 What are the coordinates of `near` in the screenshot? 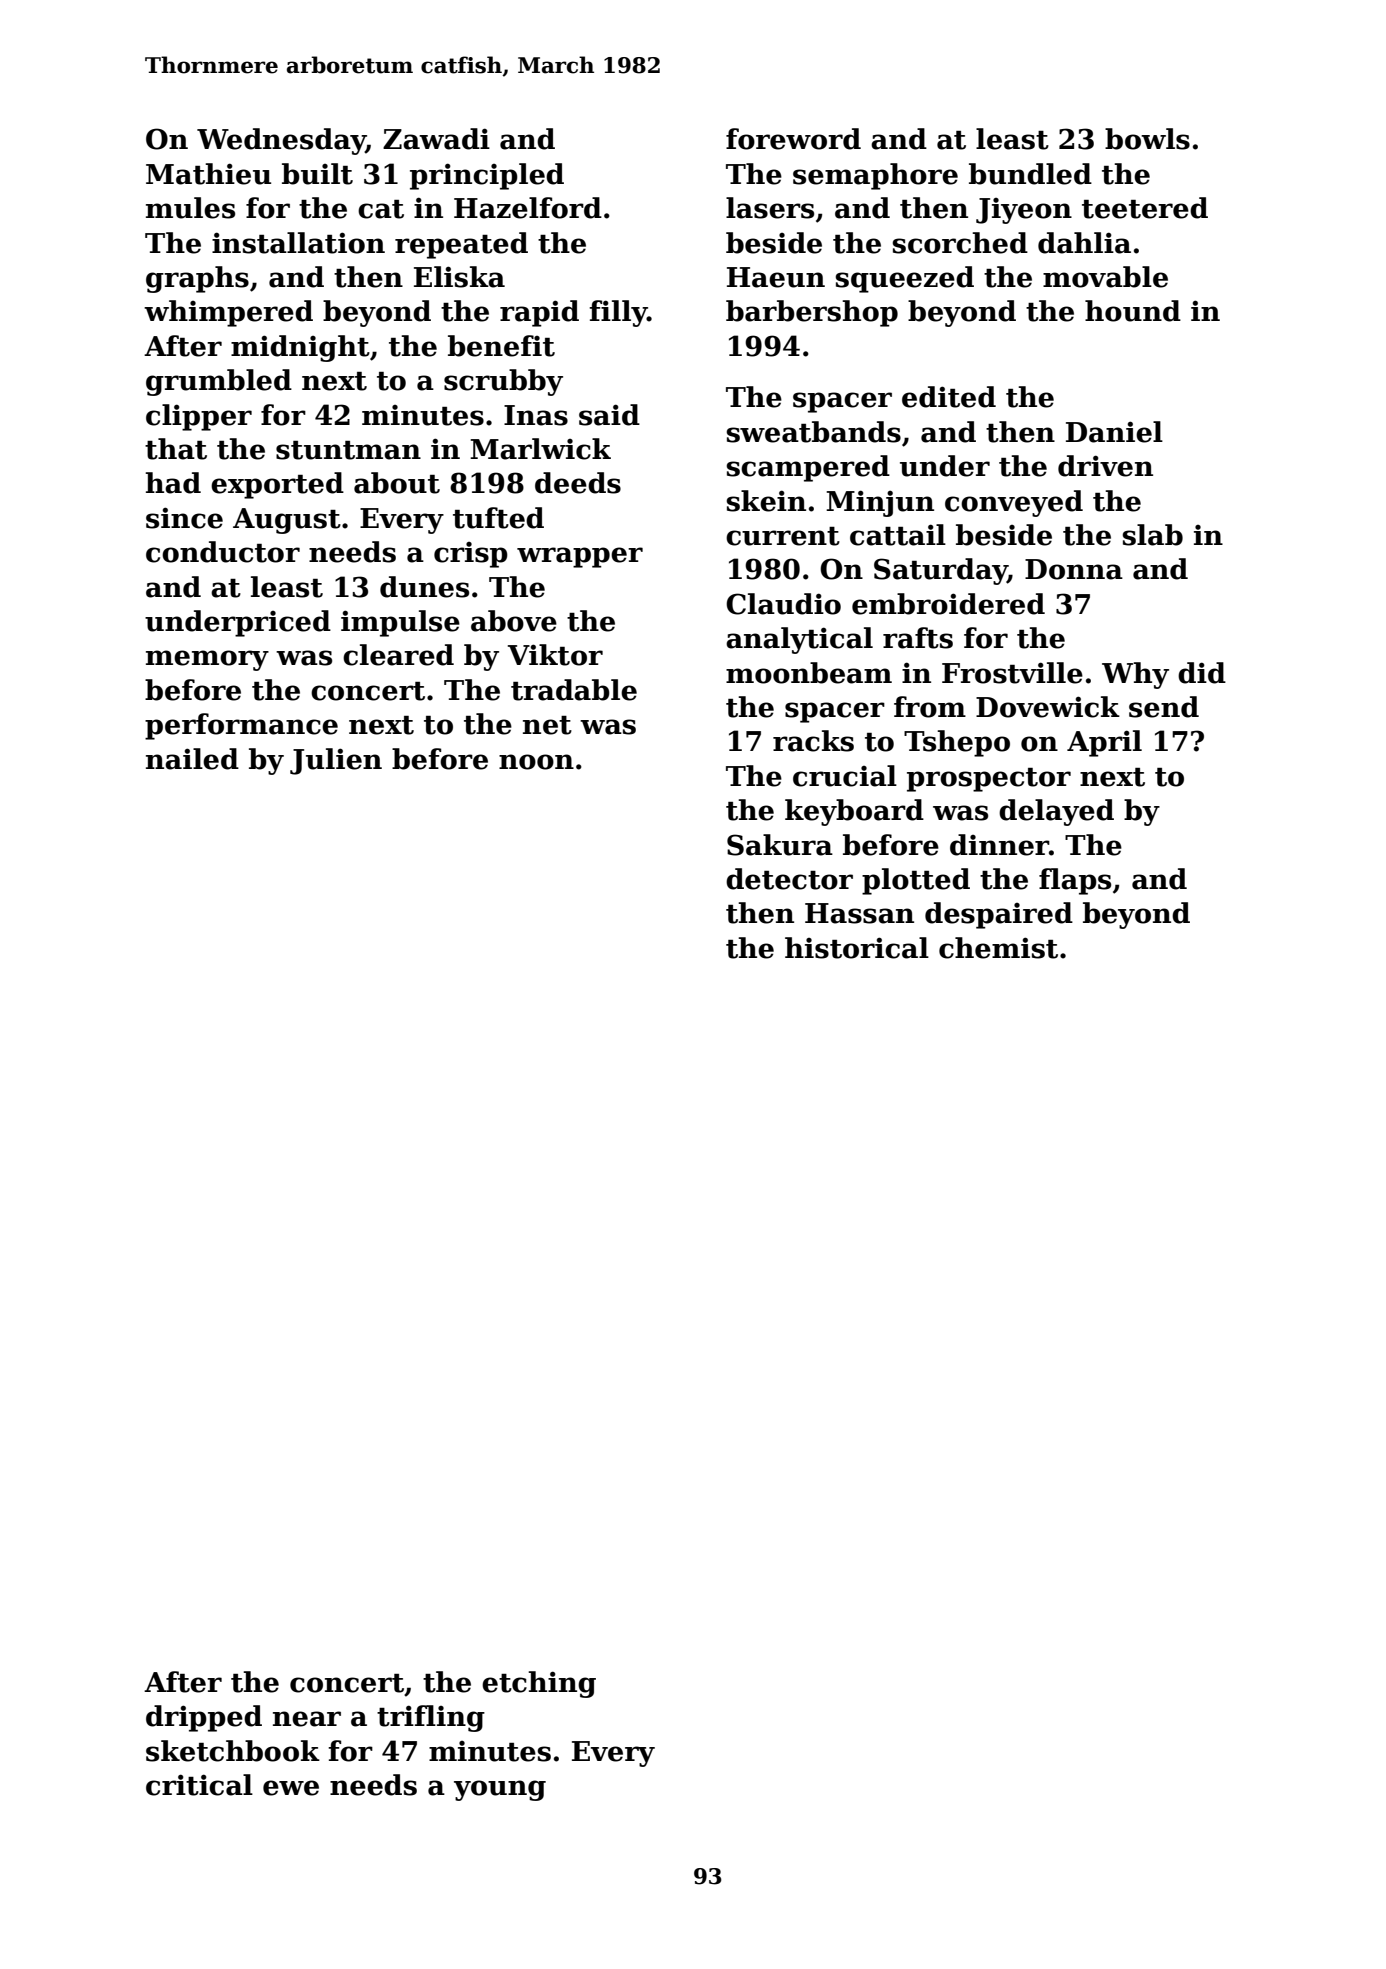 It's located at (307, 1719).
